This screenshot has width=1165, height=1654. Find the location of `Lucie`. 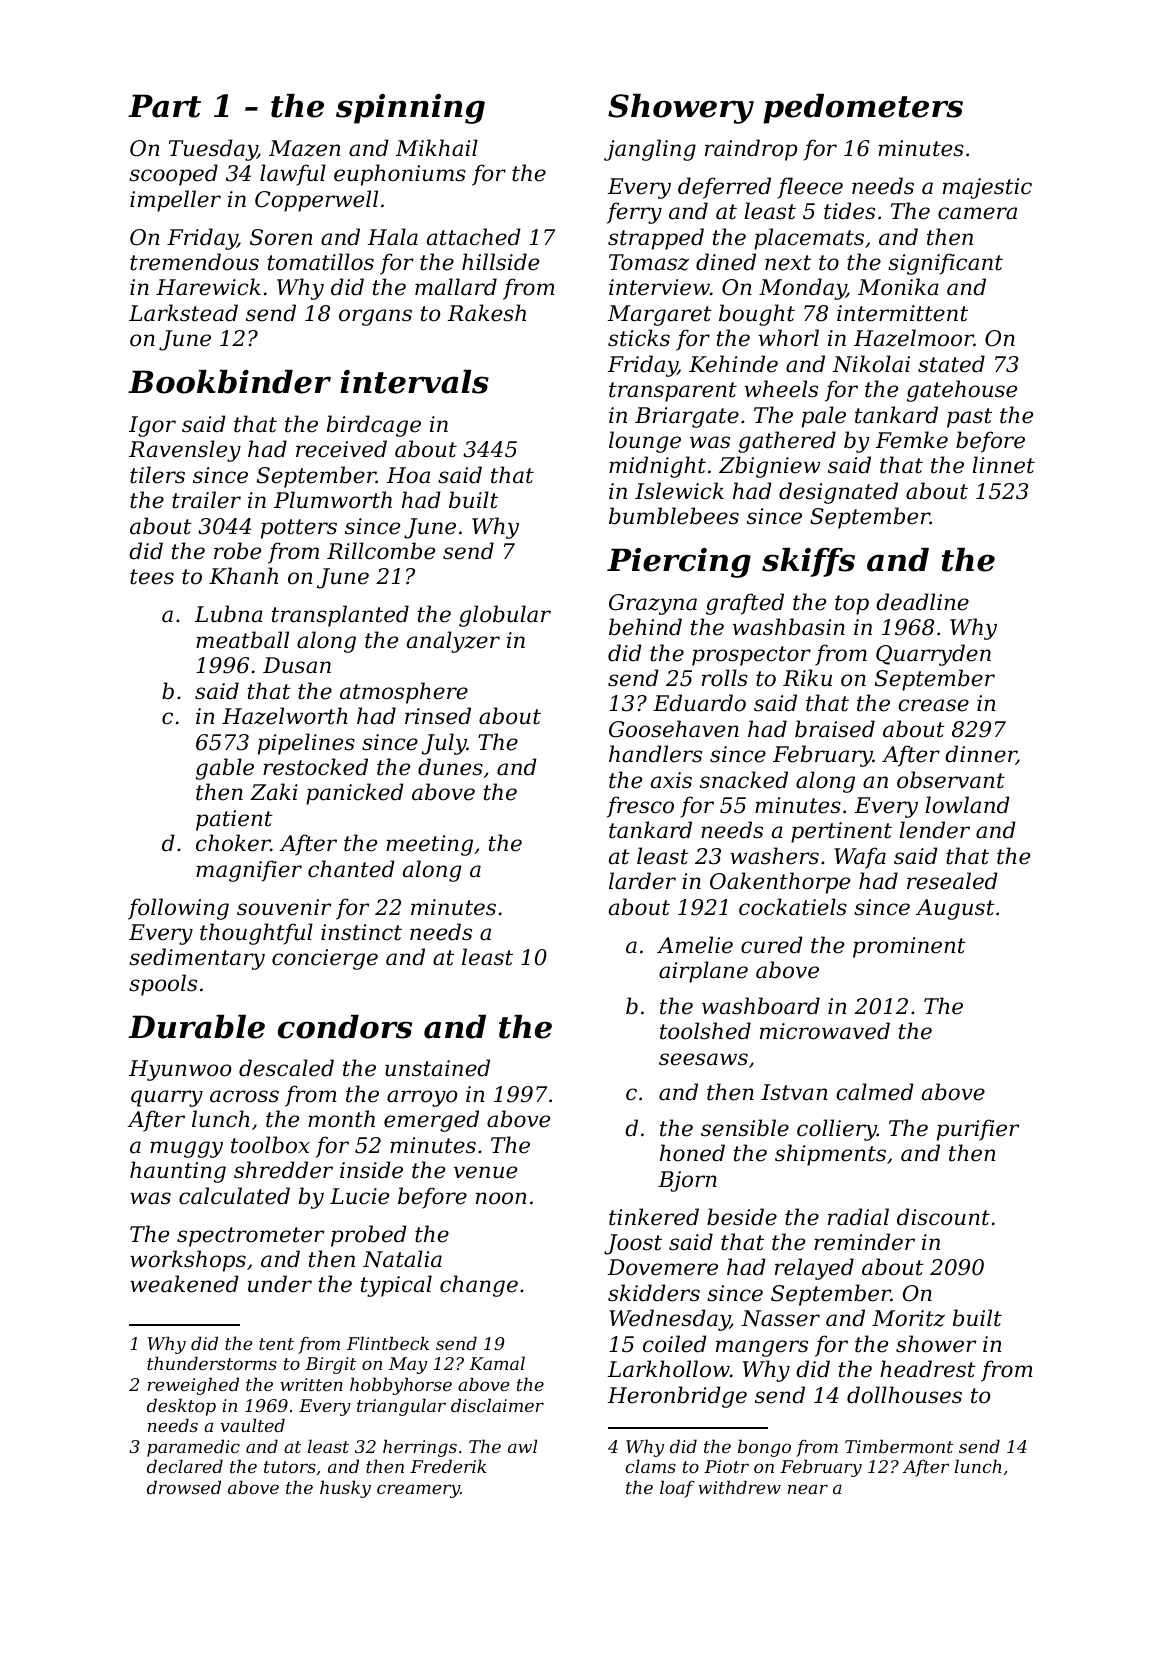

Lucie is located at coordinates (359, 1196).
